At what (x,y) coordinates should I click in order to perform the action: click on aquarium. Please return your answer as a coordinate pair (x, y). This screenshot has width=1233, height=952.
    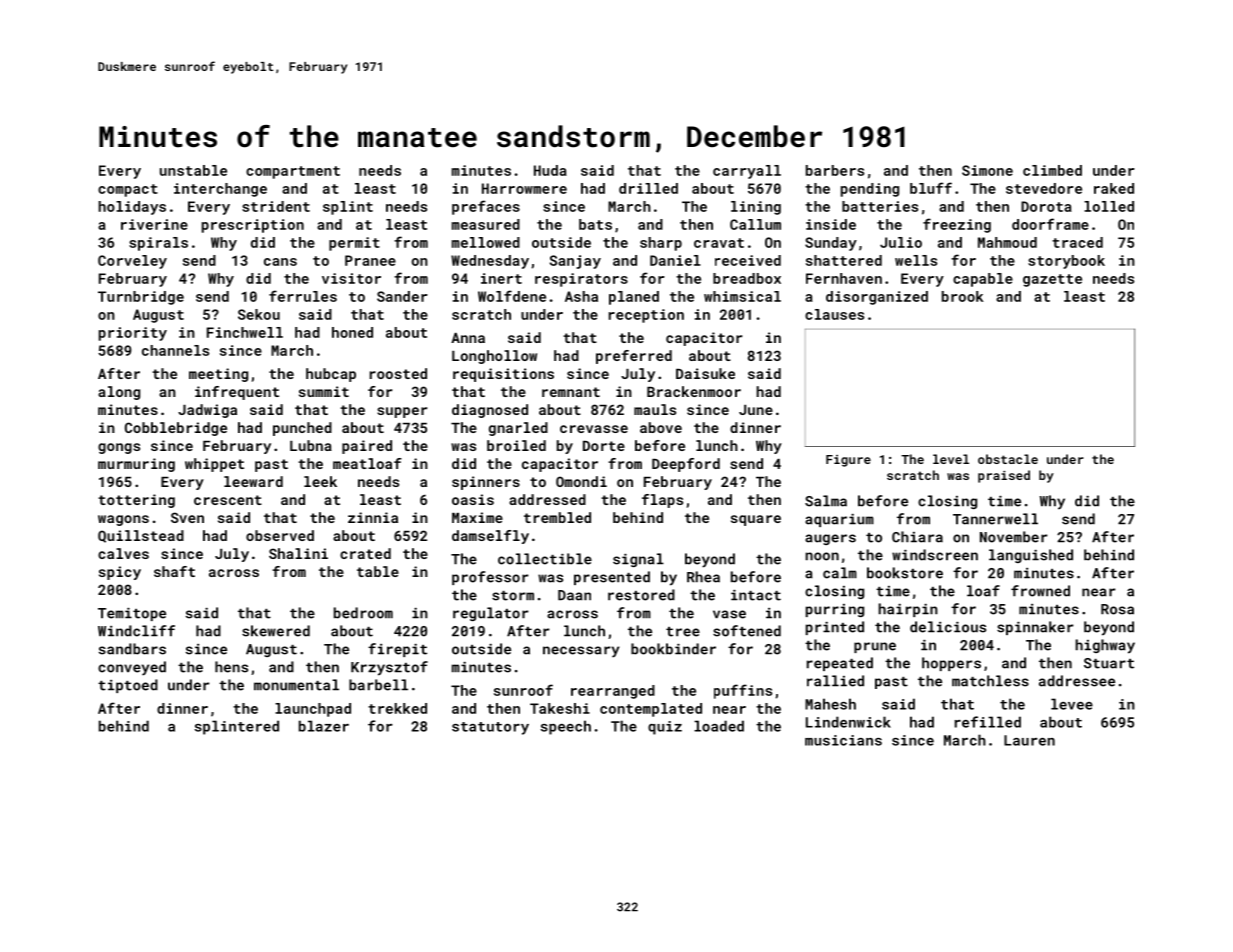
    Looking at the image, I should click on (839, 520).
